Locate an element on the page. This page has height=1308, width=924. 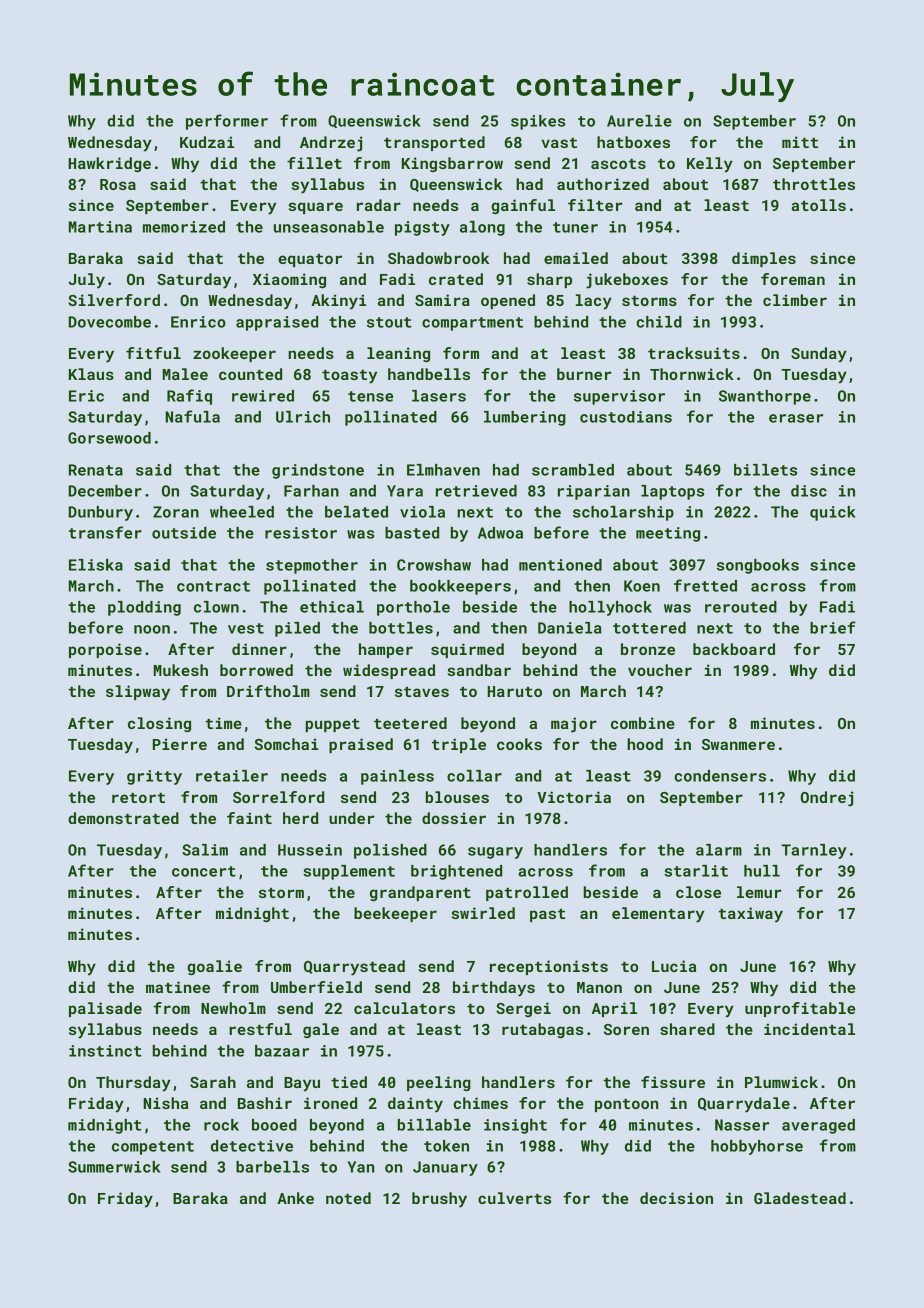
lumbering is located at coordinates (525, 418).
